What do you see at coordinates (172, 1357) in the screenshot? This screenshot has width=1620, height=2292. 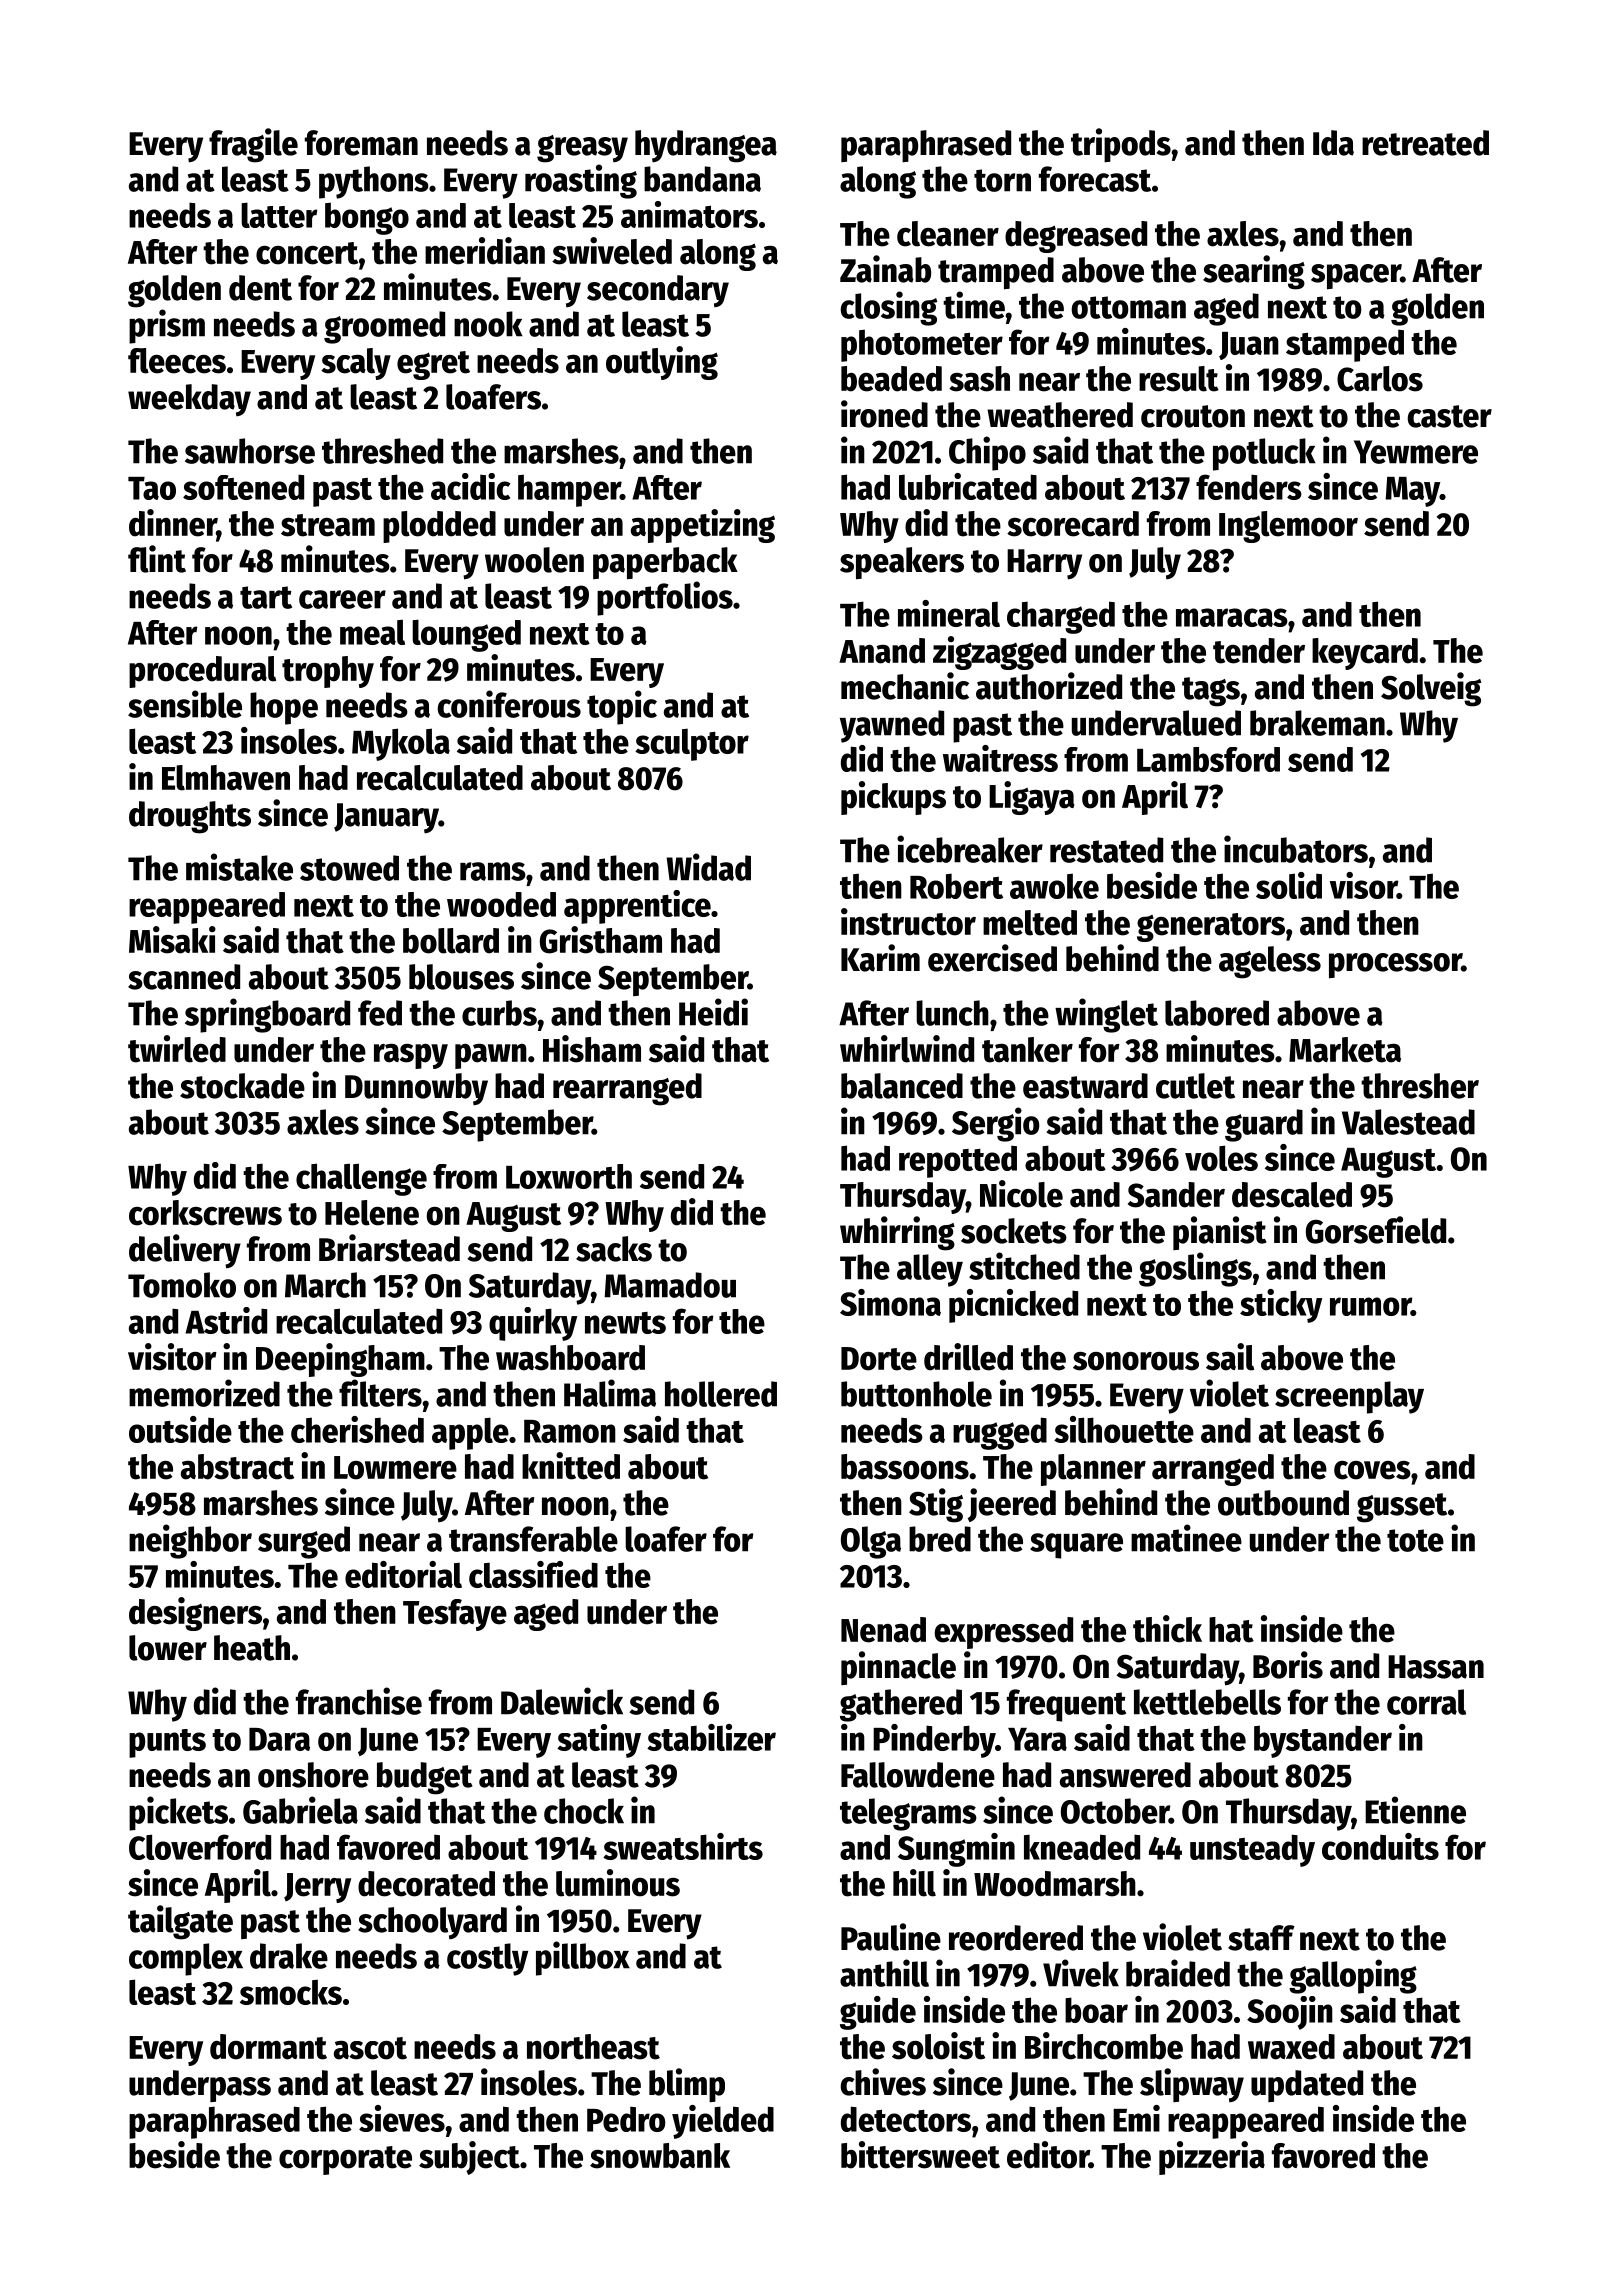 I see `visitor` at bounding box center [172, 1357].
